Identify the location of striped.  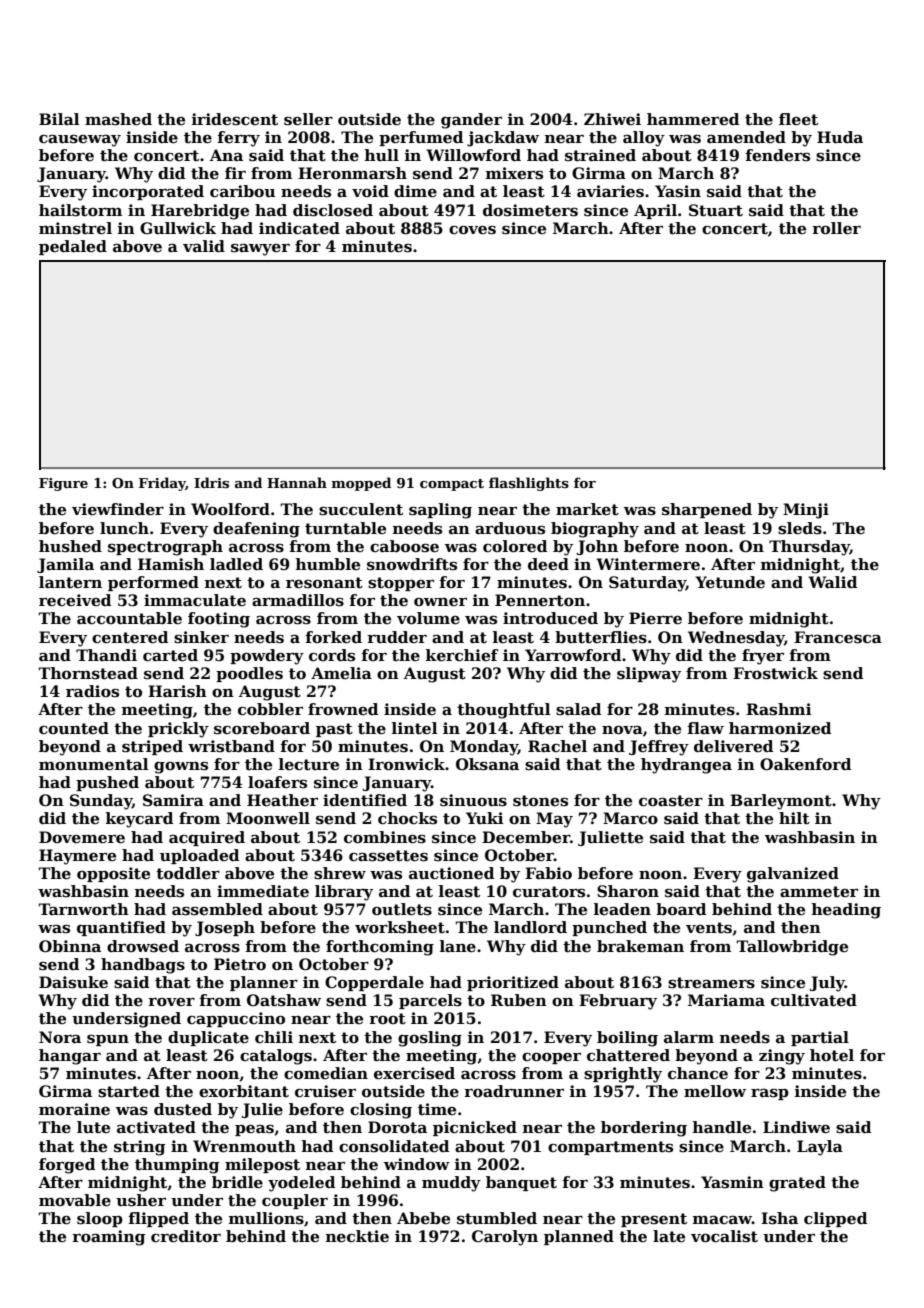
(152, 747).
